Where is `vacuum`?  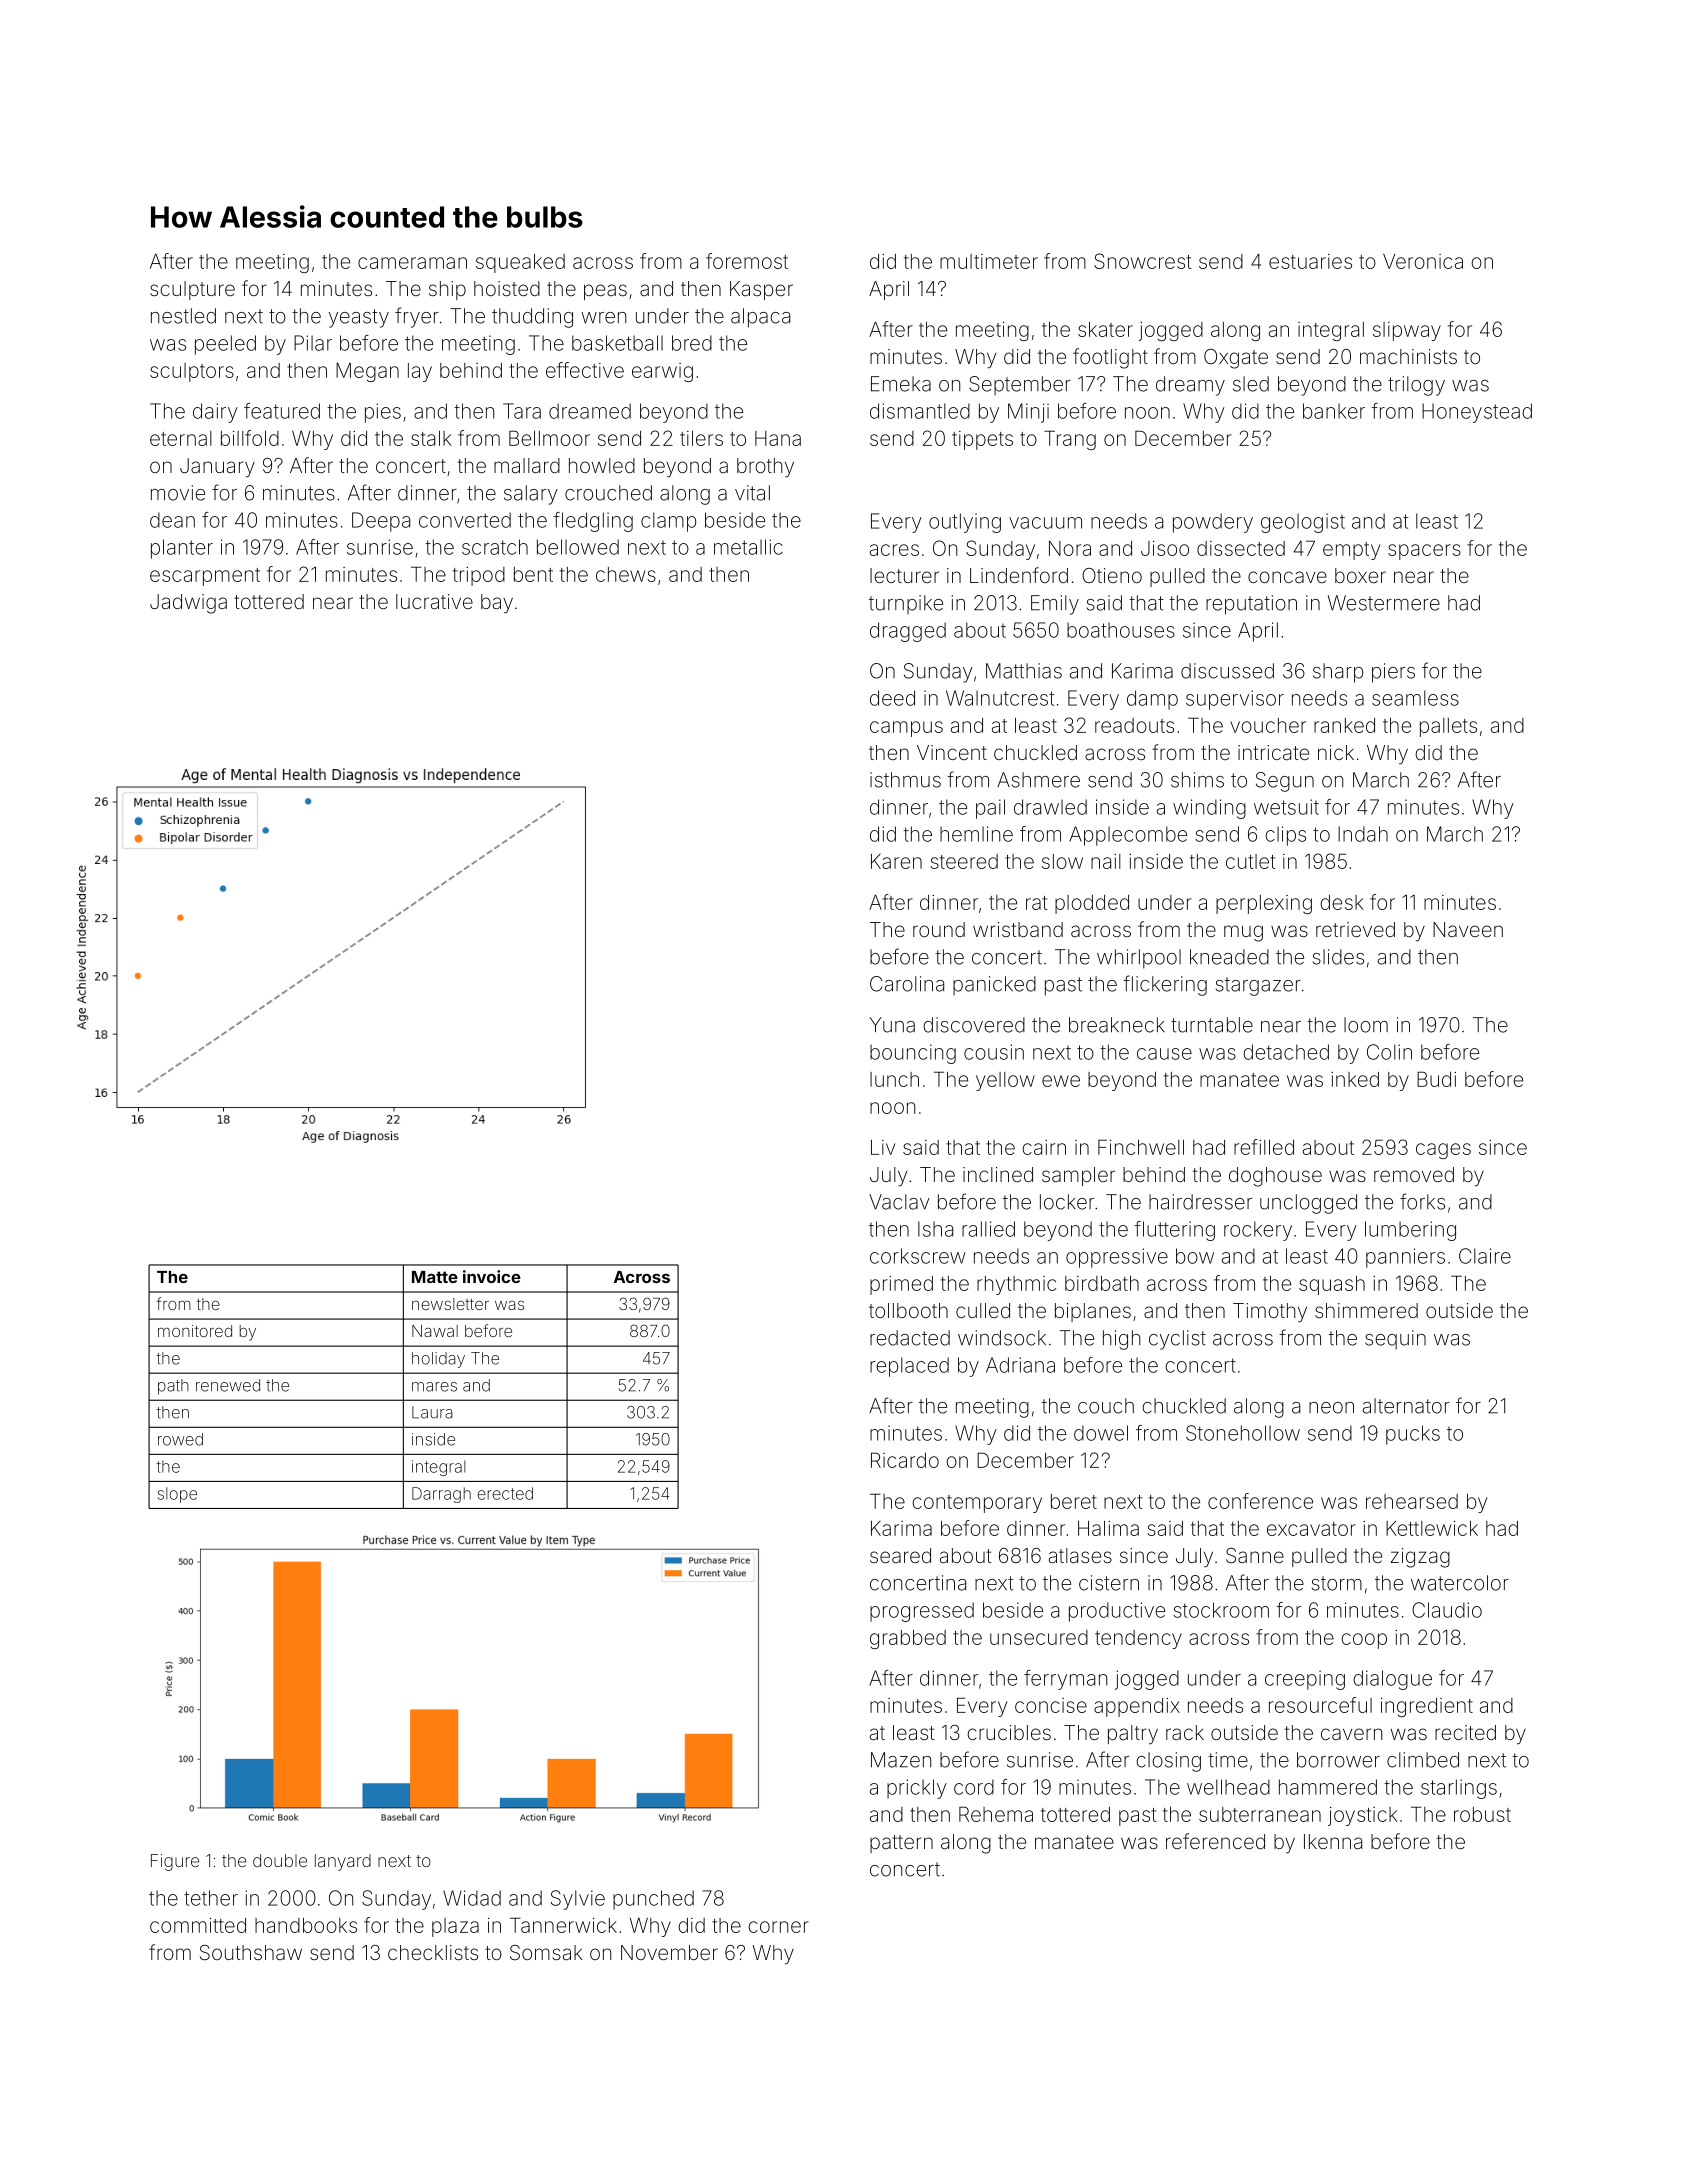 vacuum is located at coordinates (1045, 523).
